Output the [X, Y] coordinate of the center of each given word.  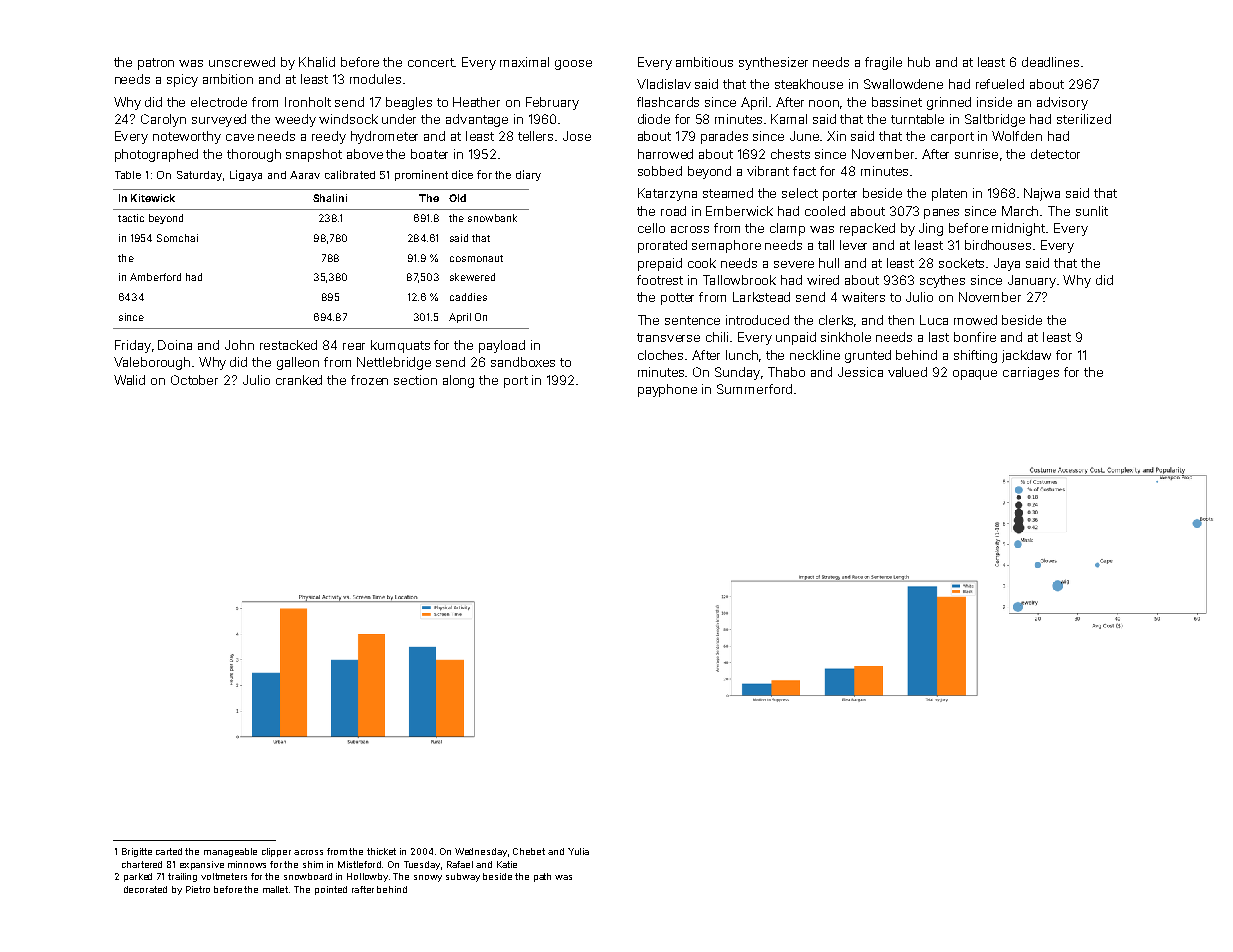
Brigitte [137, 852]
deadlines [1050, 62]
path [542, 877]
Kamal [789, 119]
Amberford [155, 277]
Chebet [529, 851]
